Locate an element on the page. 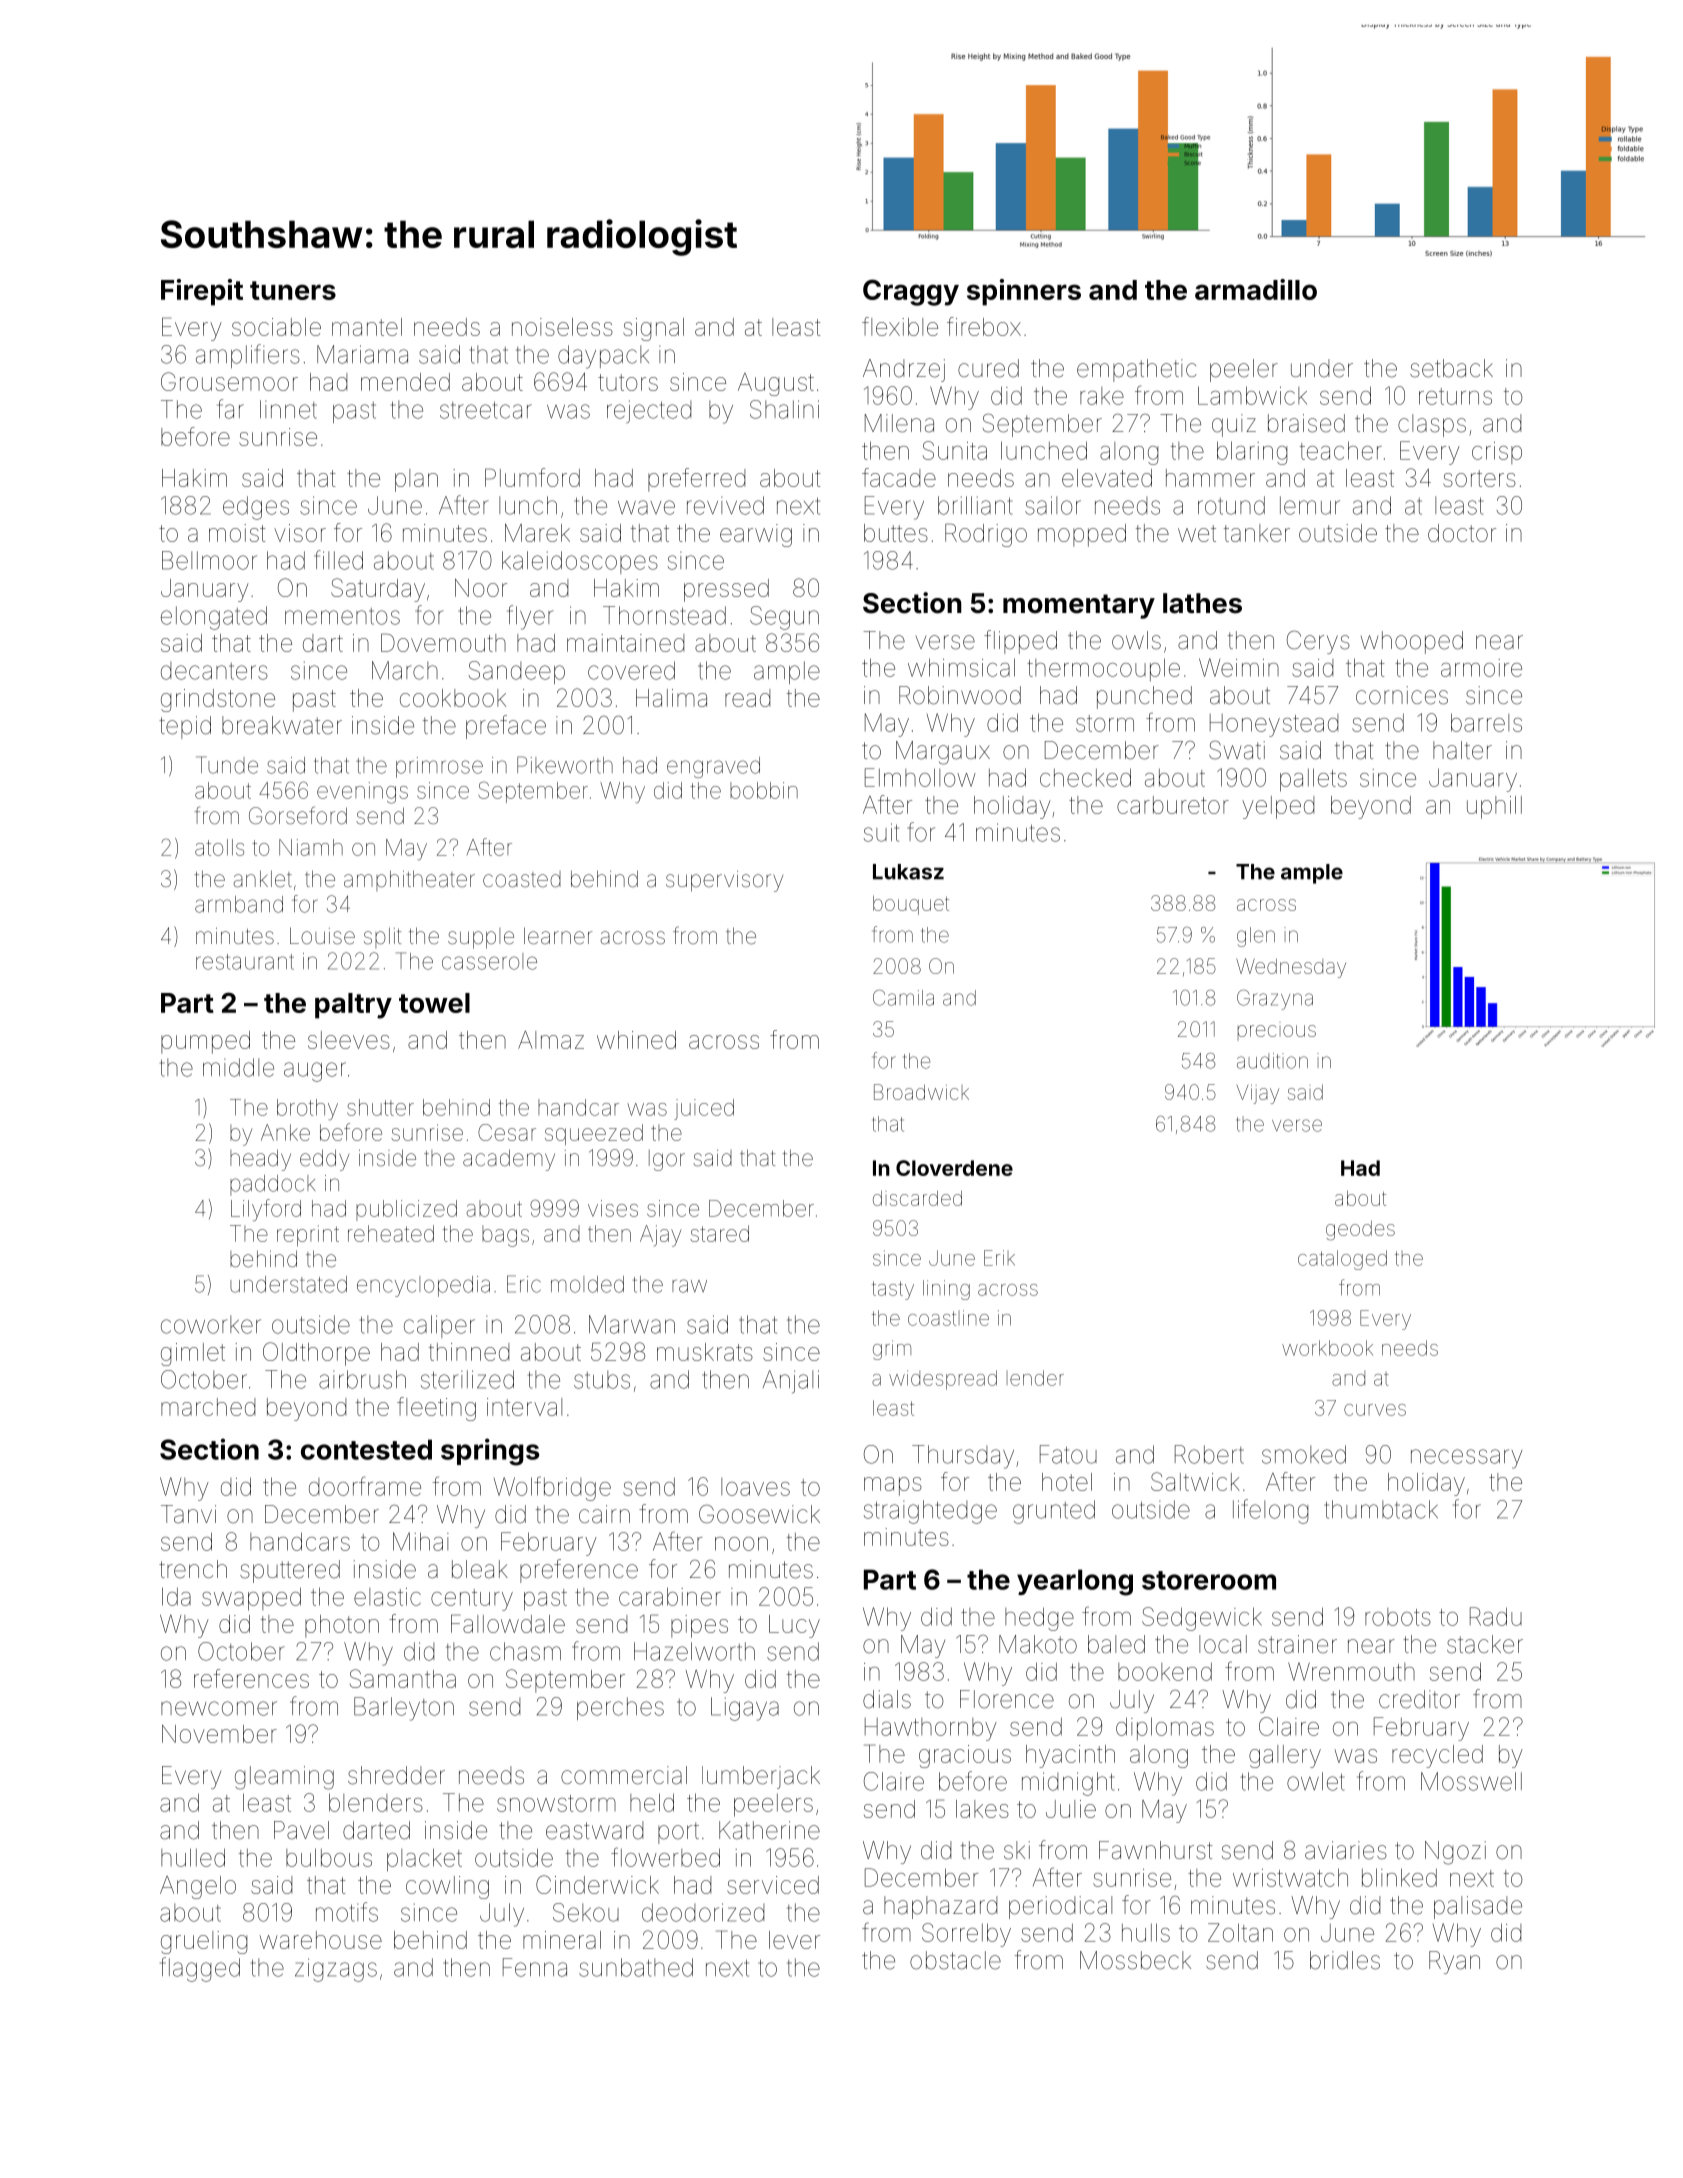 The width and height of the page is (1683, 2178). streetcar is located at coordinates (486, 410).
